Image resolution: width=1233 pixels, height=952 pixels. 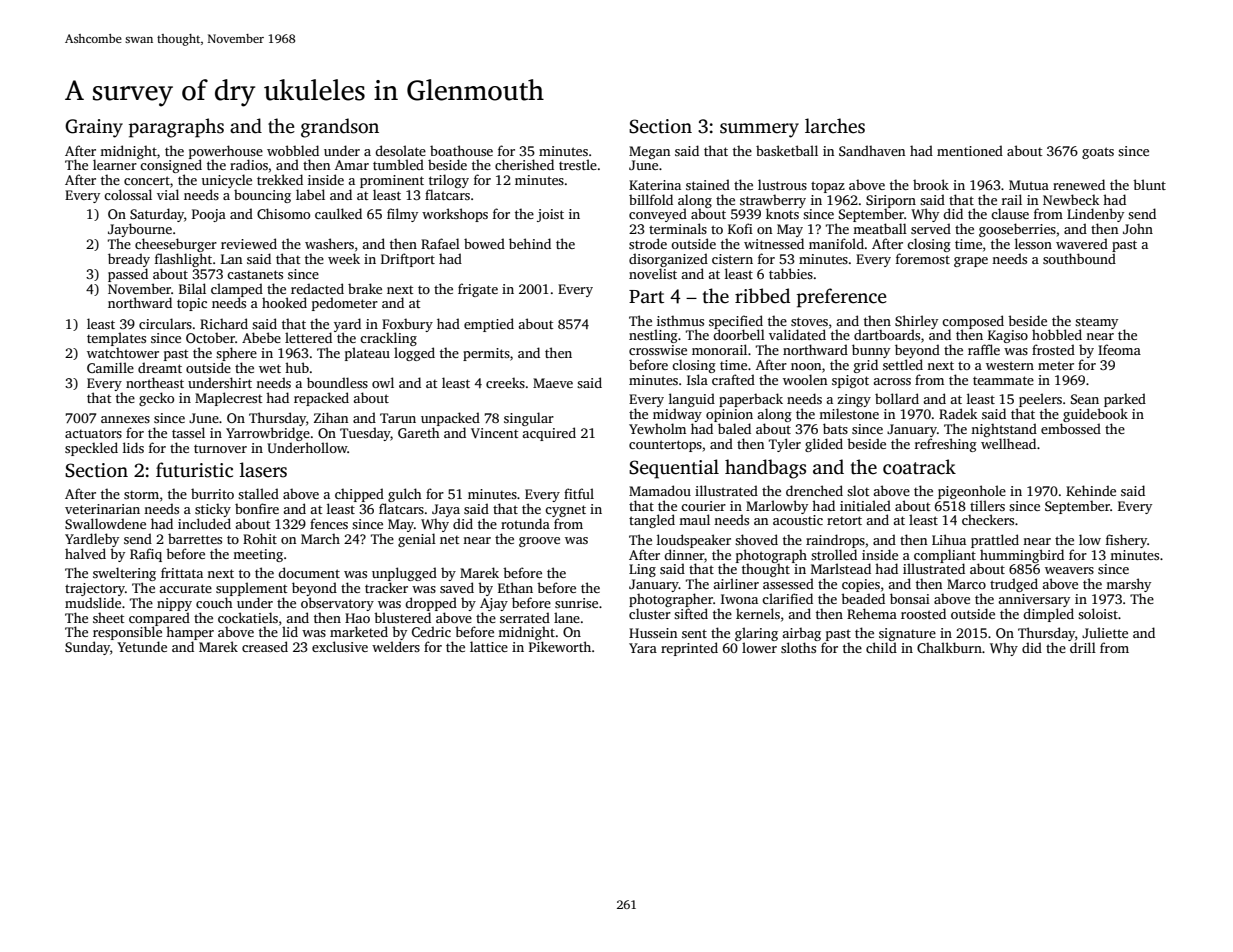 What do you see at coordinates (93, 433) in the image?
I see `actuators` at bounding box center [93, 433].
